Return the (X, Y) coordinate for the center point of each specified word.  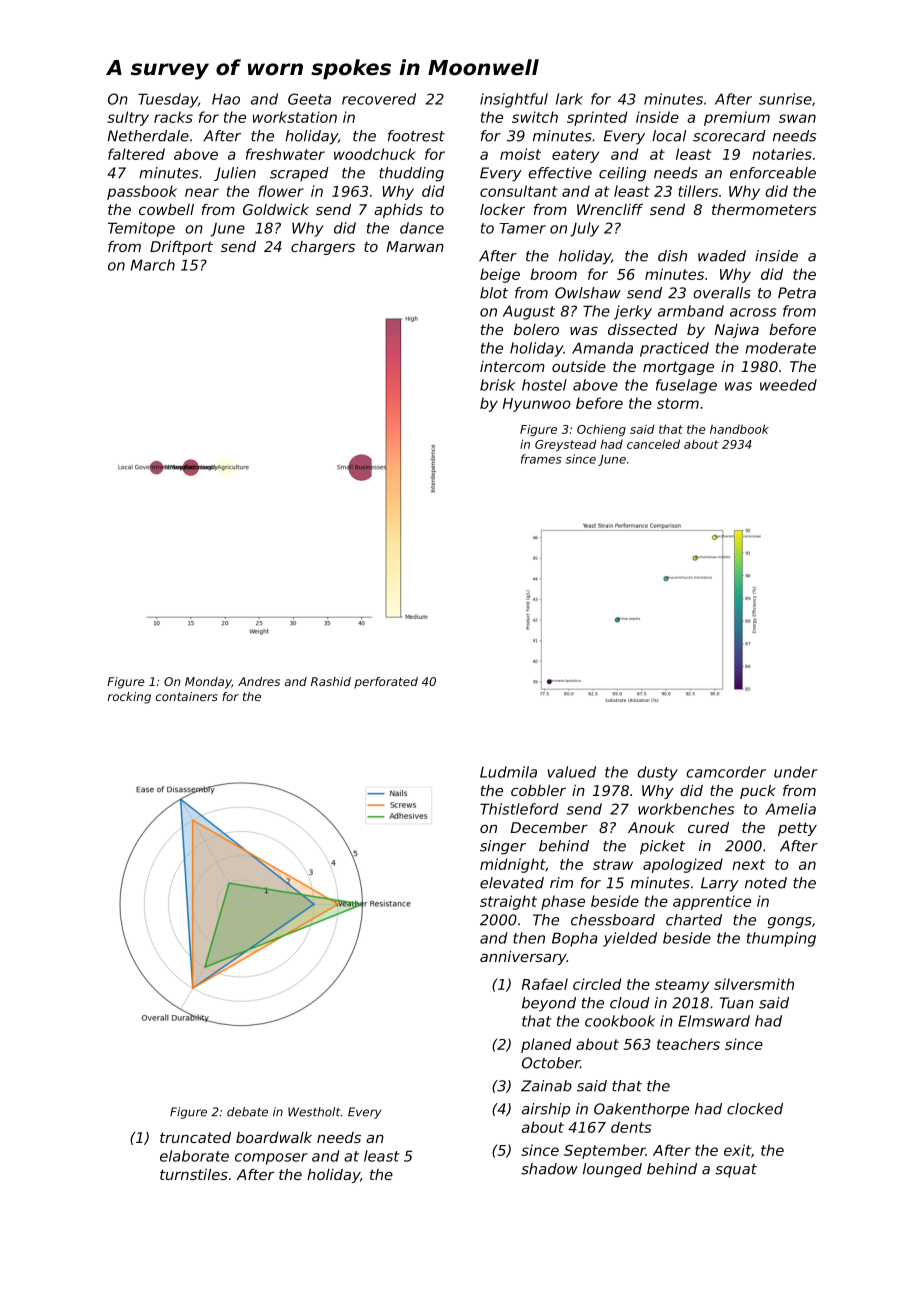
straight (508, 902)
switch (535, 117)
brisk (497, 385)
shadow (549, 1169)
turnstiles (194, 1174)
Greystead (565, 445)
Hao (226, 99)
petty (797, 829)
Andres (259, 681)
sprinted (597, 118)
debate (247, 1112)
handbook (739, 429)
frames (541, 459)
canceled (653, 444)
